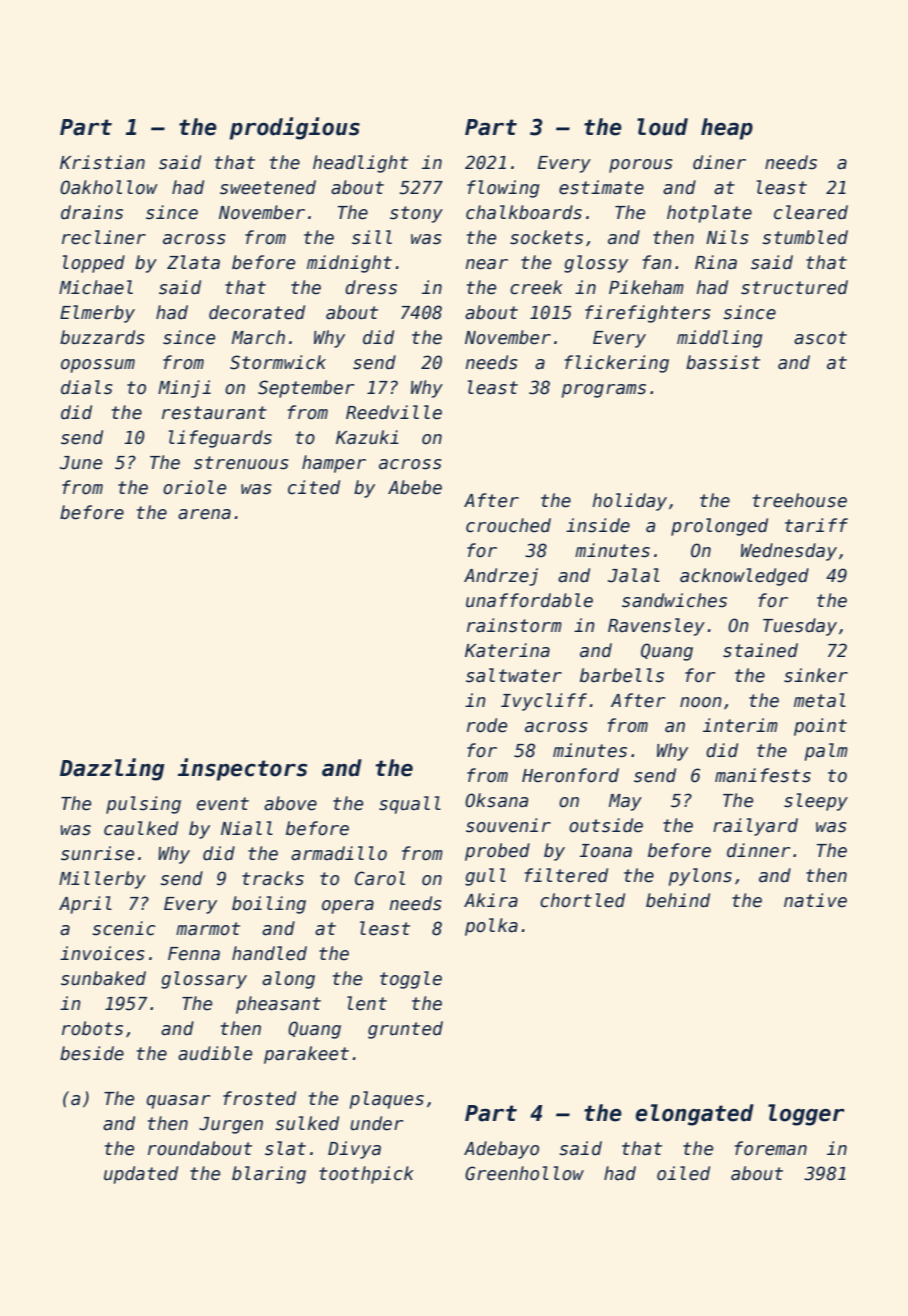 Image resolution: width=908 pixels, height=1316 pixels. Describe the element at coordinates (242, 769) in the screenshot. I see `inspectors` at that location.
